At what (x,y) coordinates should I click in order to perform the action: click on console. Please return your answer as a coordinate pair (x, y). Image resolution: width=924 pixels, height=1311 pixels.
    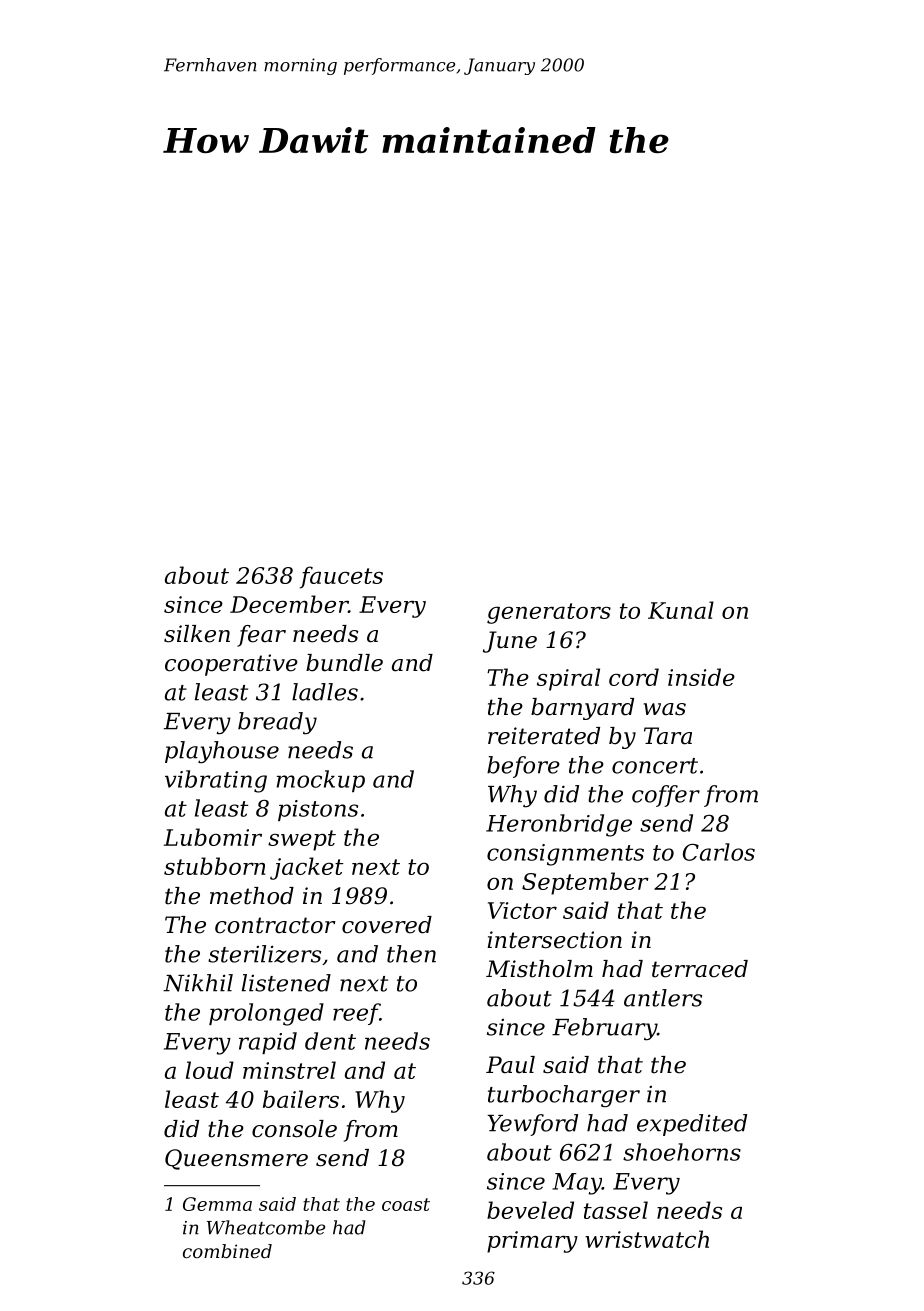
    Looking at the image, I should click on (294, 1129).
